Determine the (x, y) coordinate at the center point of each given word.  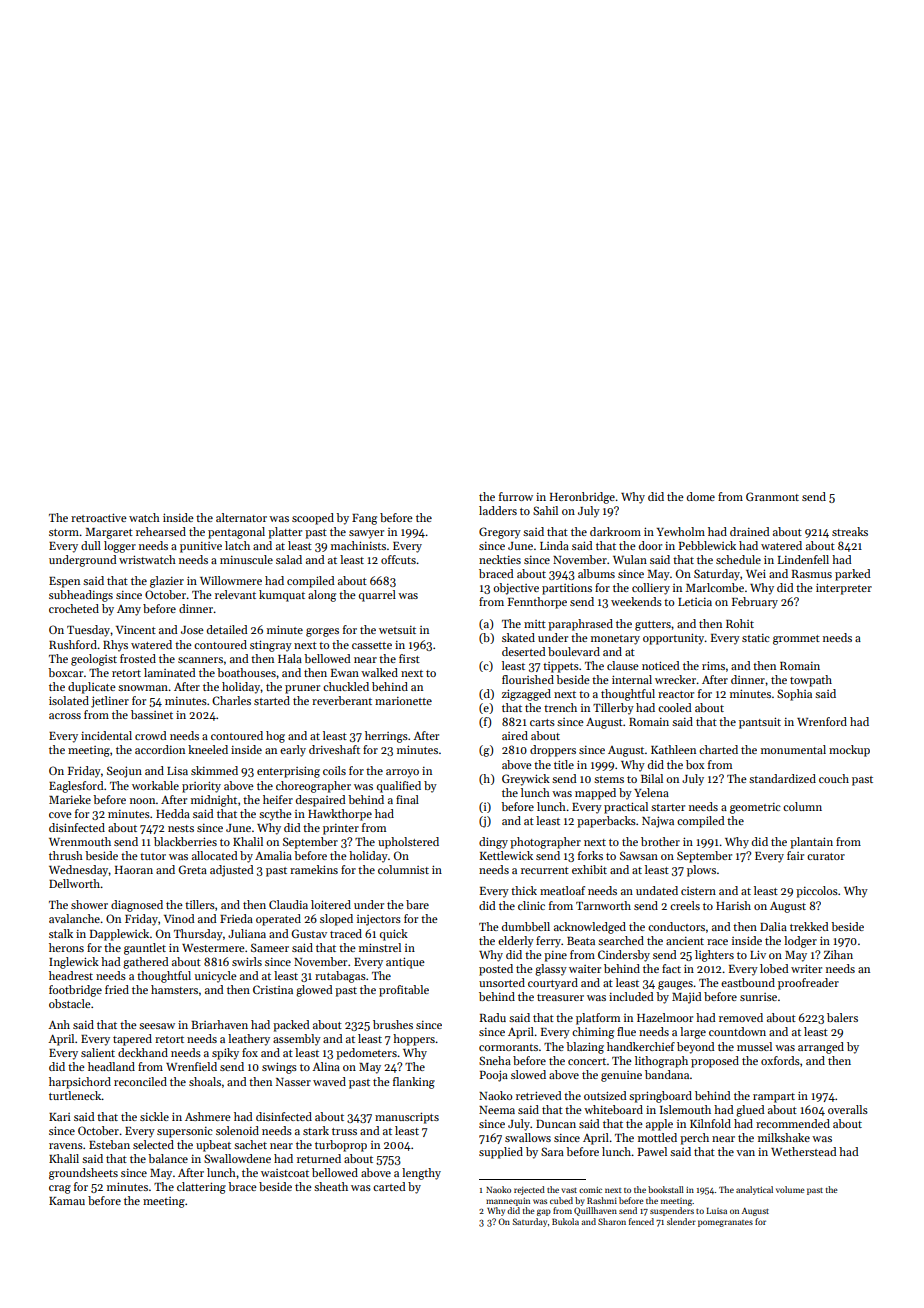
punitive (201, 547)
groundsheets (83, 1174)
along (322, 596)
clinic (531, 905)
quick (394, 935)
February (755, 603)
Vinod (179, 918)
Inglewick (74, 963)
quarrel (377, 596)
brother (660, 841)
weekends (636, 601)
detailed (227, 629)
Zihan (838, 954)
